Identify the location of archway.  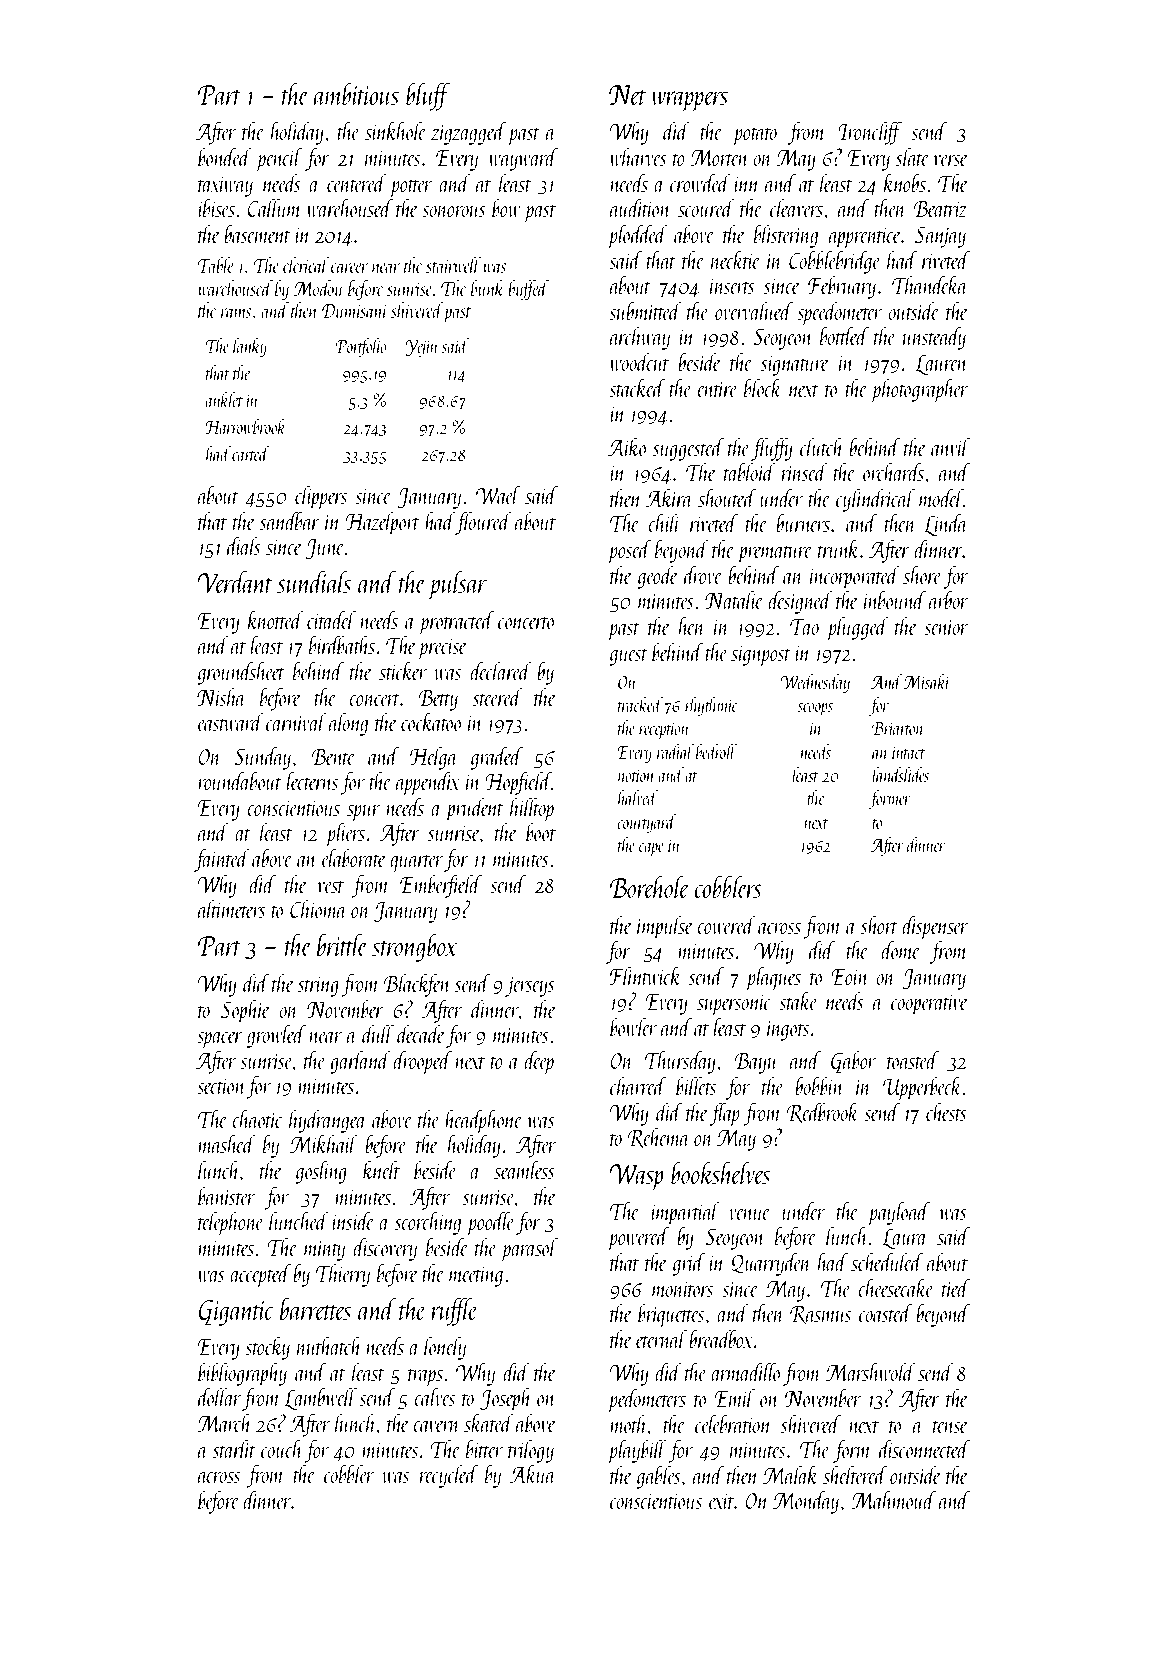
(640, 338).
